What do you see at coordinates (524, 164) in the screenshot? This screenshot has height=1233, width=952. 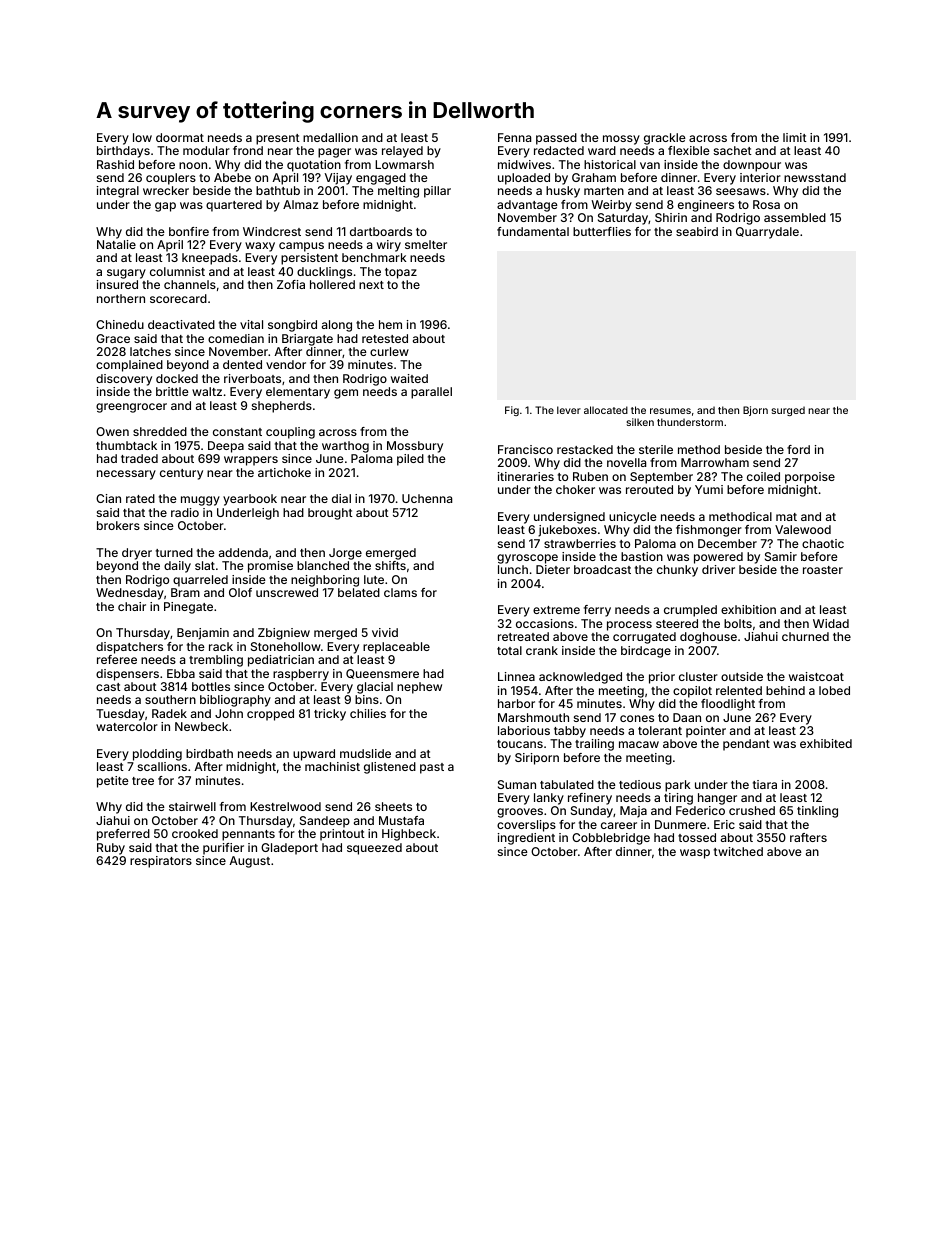 I see `midwives` at bounding box center [524, 164].
